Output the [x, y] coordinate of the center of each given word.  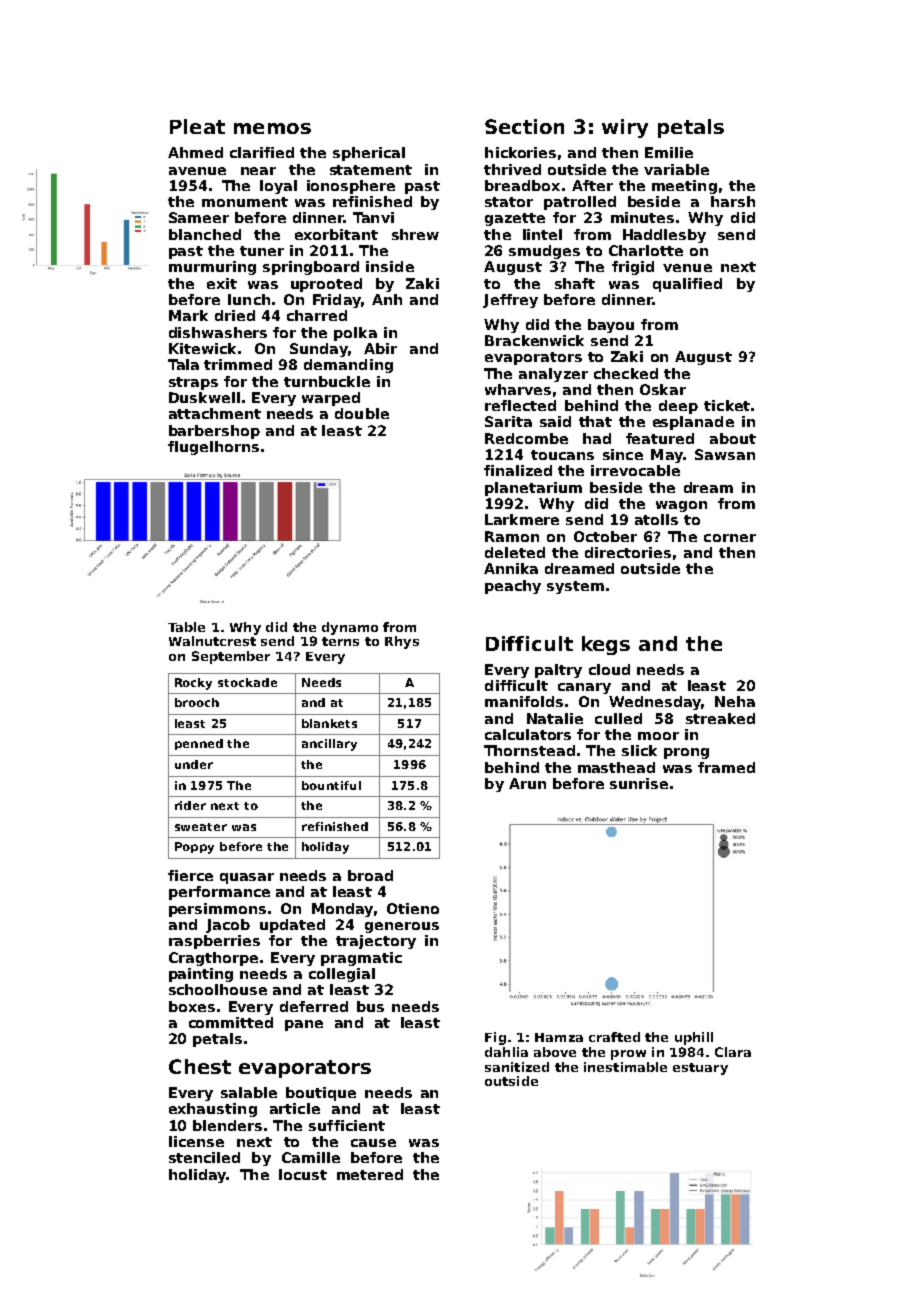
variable [676, 169]
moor [658, 736]
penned [199, 744]
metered [370, 1174]
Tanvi [373, 217]
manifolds [524, 701]
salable [249, 1092]
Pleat [197, 126]
